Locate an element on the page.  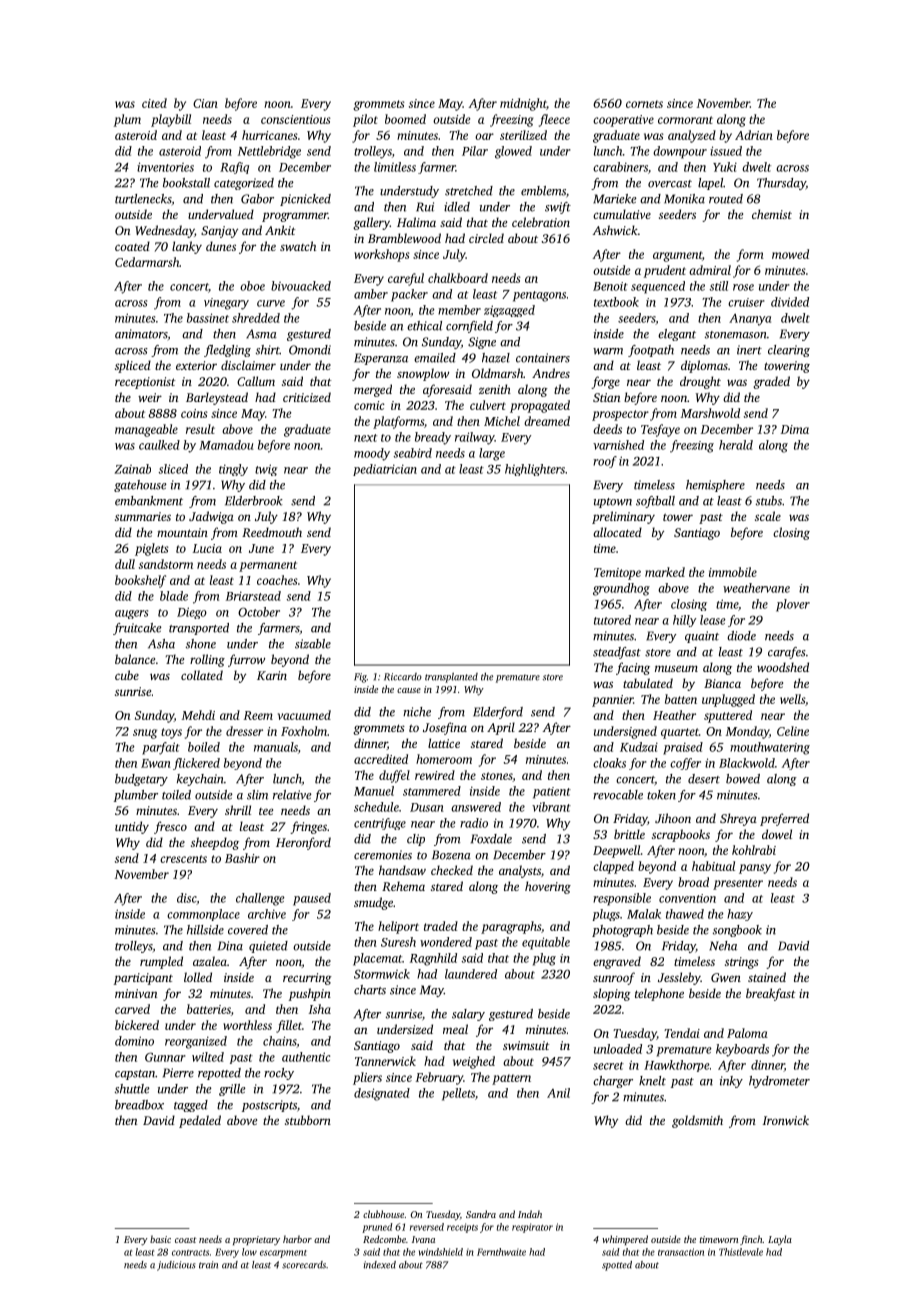
carafes is located at coordinates (787, 653).
